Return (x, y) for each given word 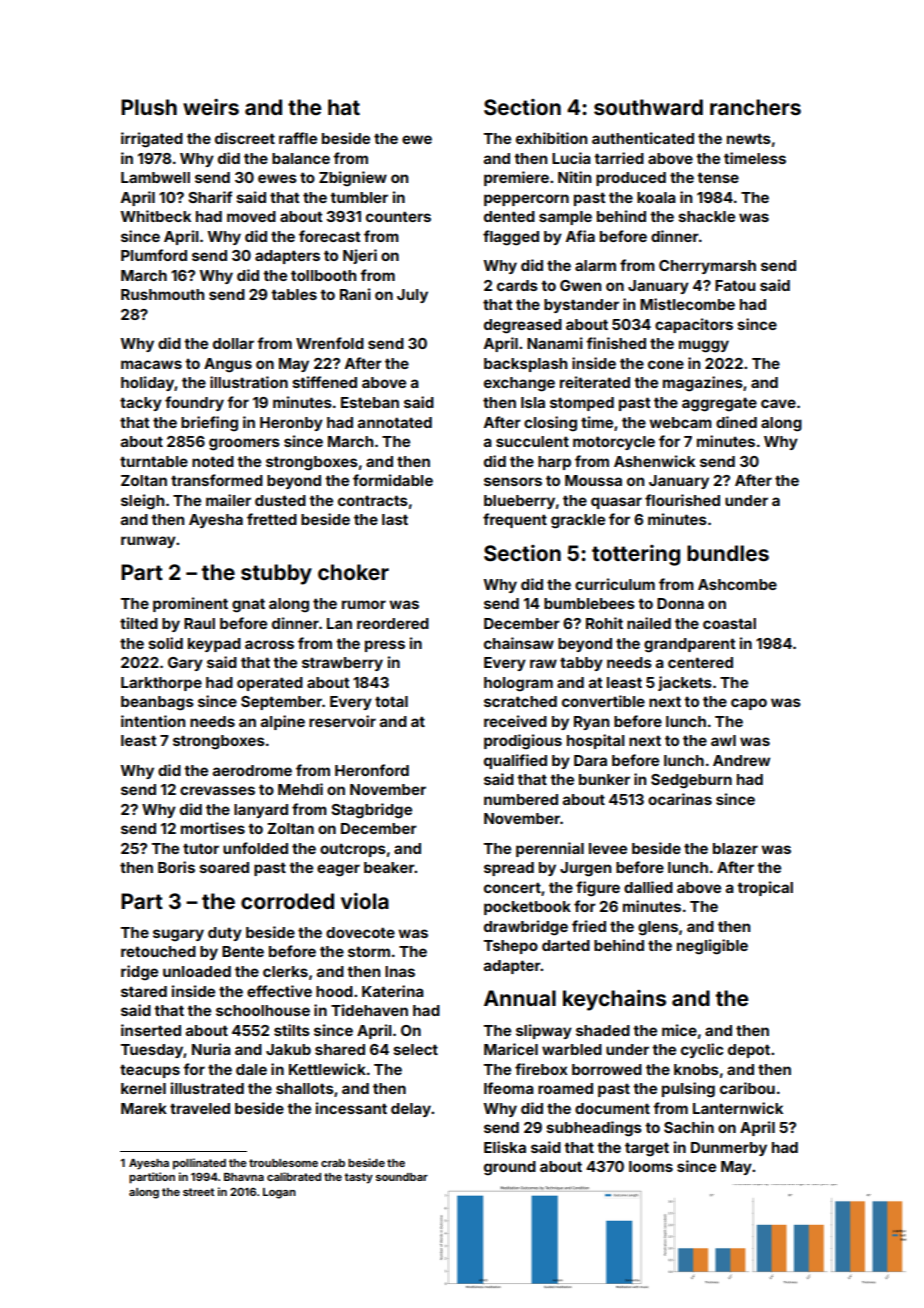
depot (749, 1051)
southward (648, 107)
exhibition (551, 138)
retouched (158, 951)
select (415, 1049)
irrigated (152, 140)
